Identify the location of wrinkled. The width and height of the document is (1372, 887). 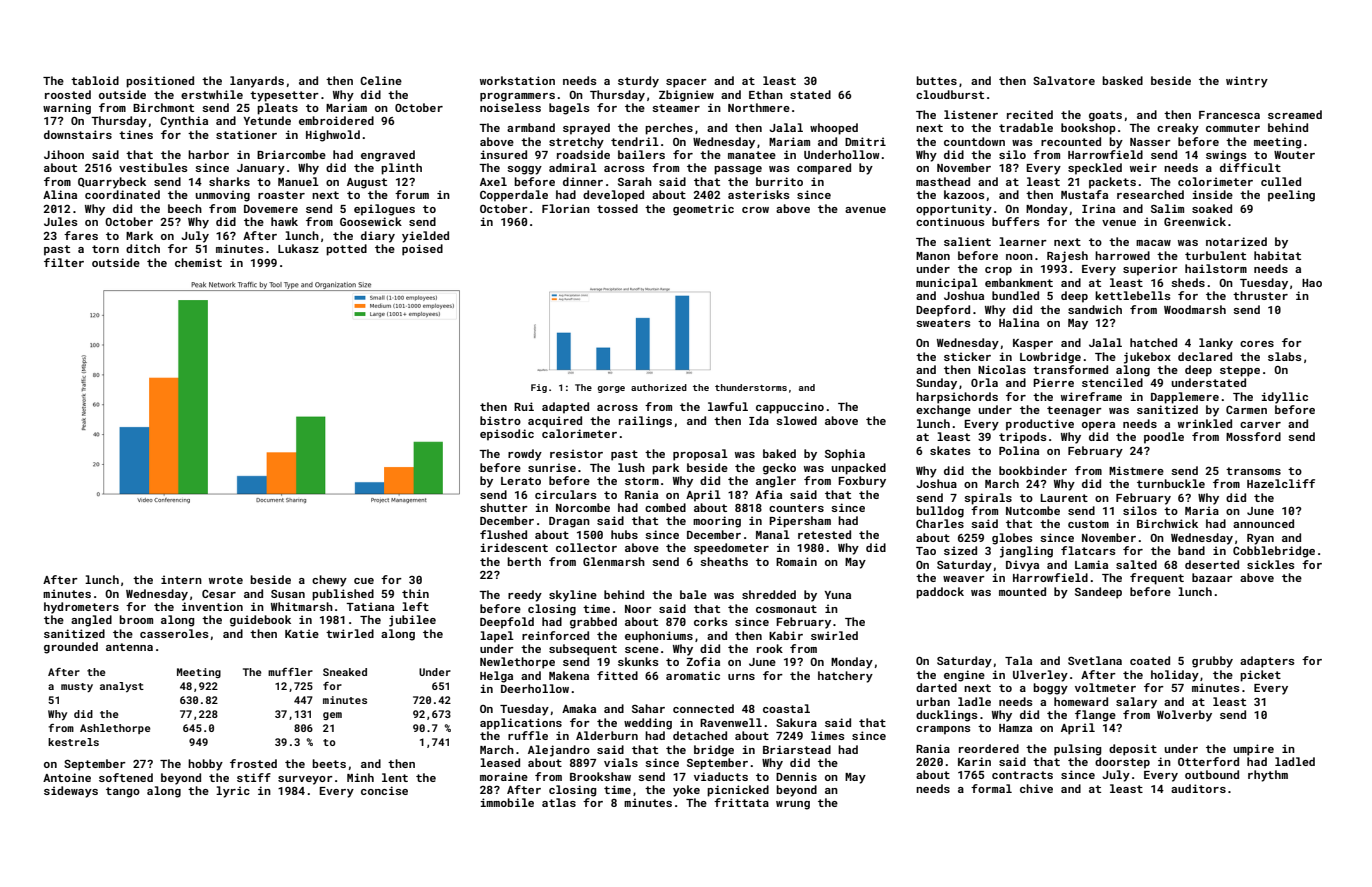
(1205, 423).
